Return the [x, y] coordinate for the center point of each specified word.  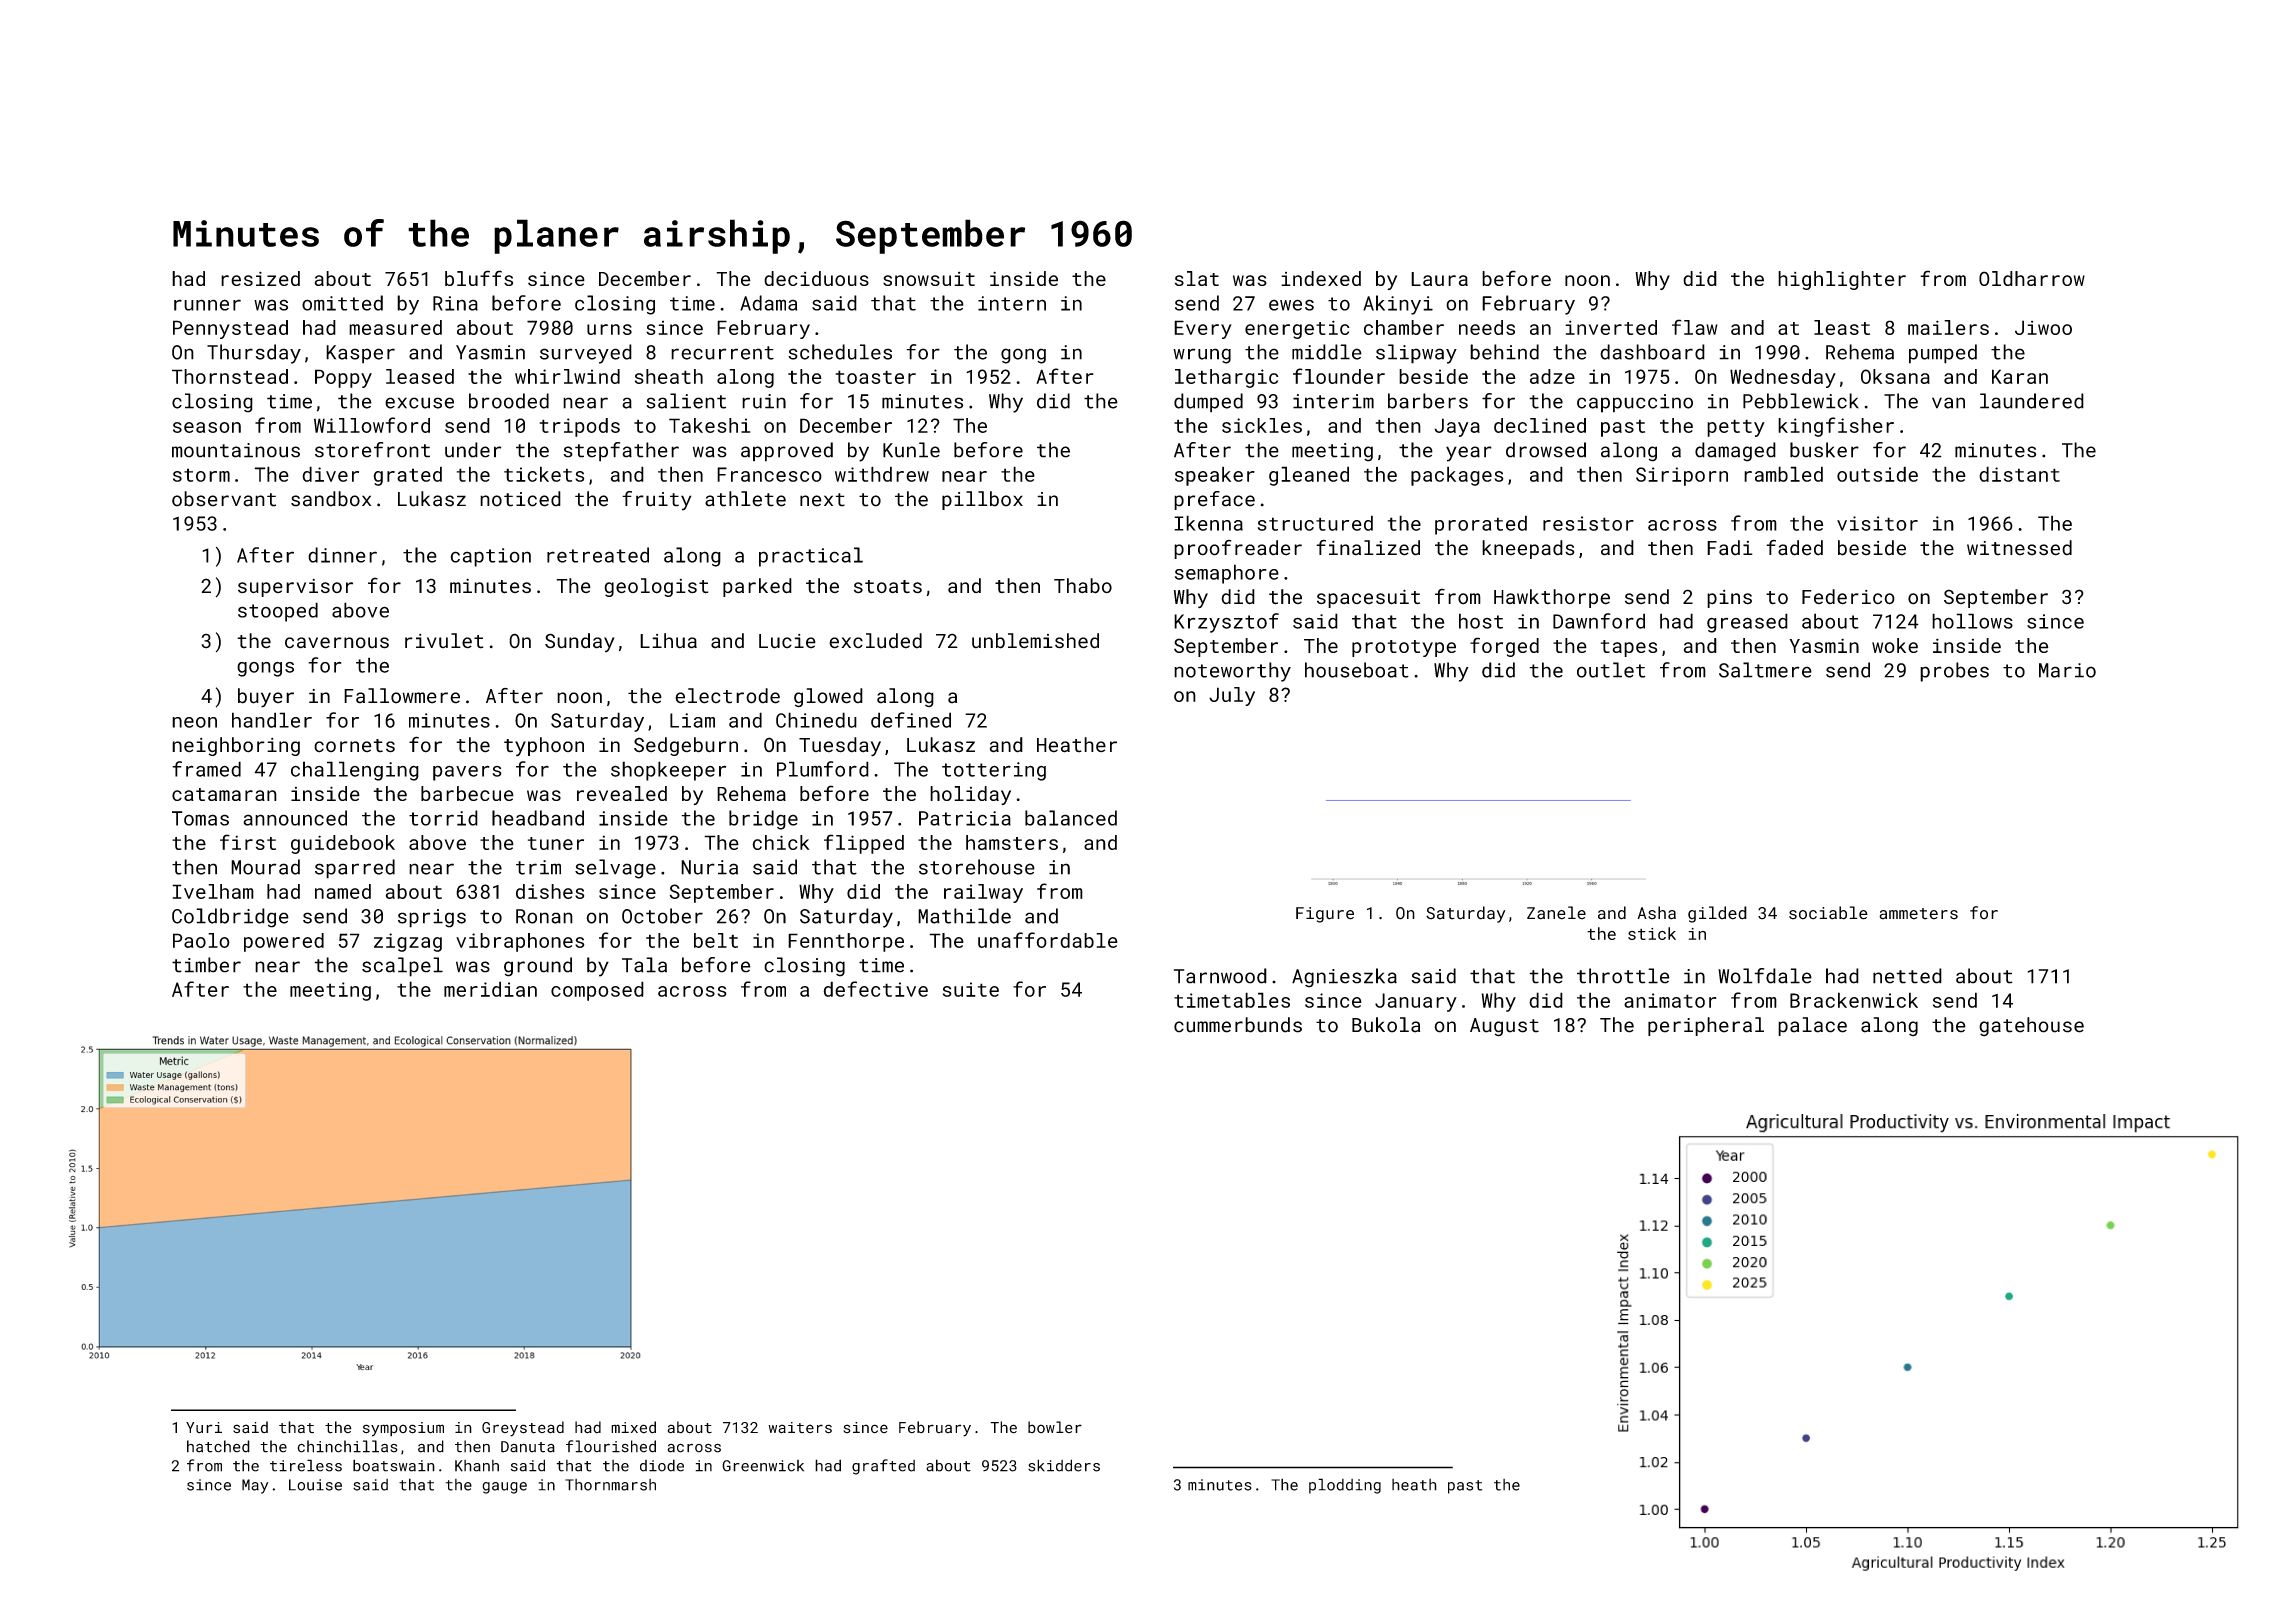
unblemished [1035, 641]
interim [1333, 401]
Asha [1656, 913]
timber [206, 965]
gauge [504, 1488]
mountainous [236, 450]
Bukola [1386, 1025]
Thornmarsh [610, 1485]
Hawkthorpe [1552, 598]
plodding [1345, 1486]
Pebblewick [1801, 401]
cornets [354, 746]
